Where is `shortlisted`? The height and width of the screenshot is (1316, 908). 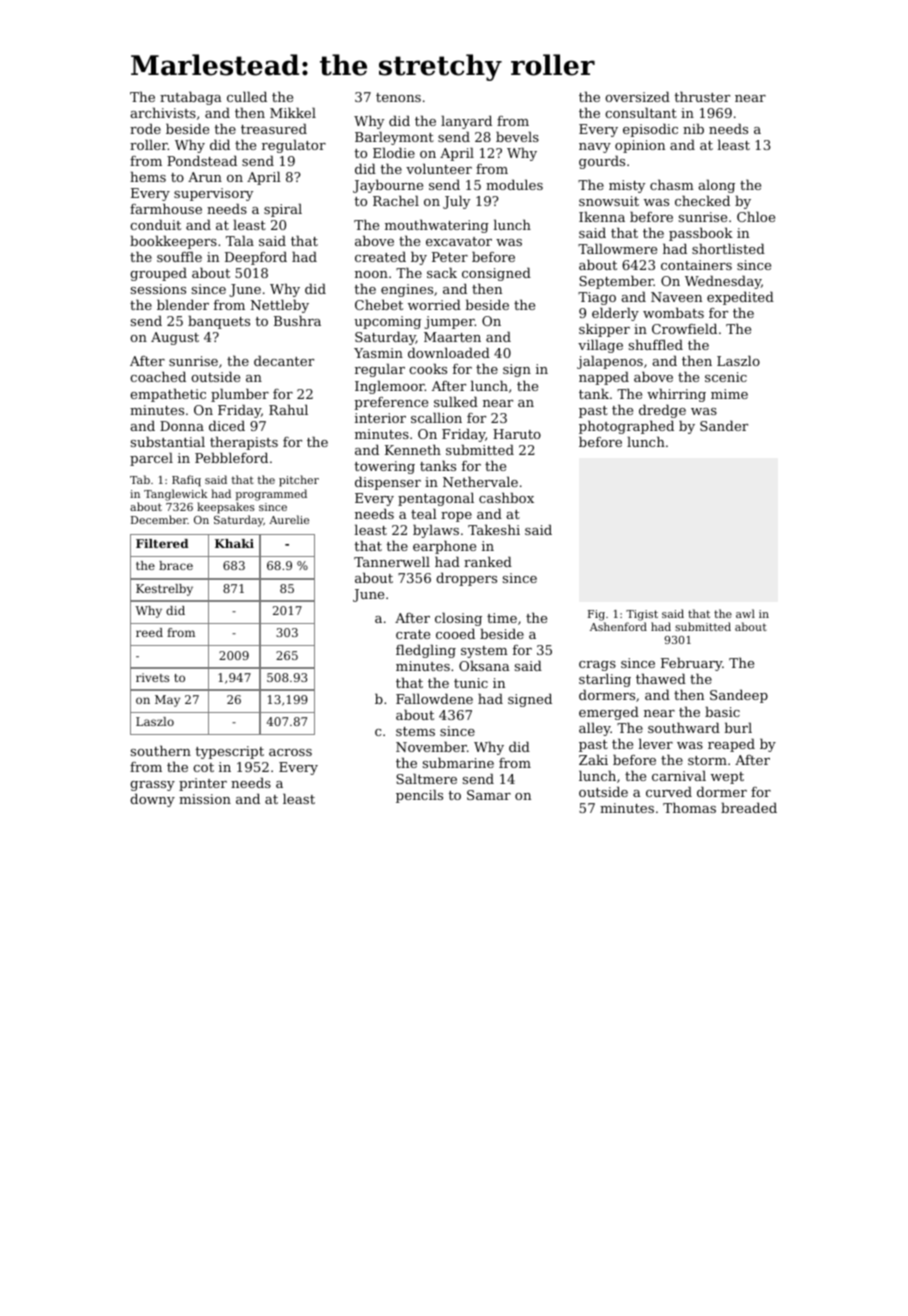 shortlisted is located at coordinates (728, 248).
